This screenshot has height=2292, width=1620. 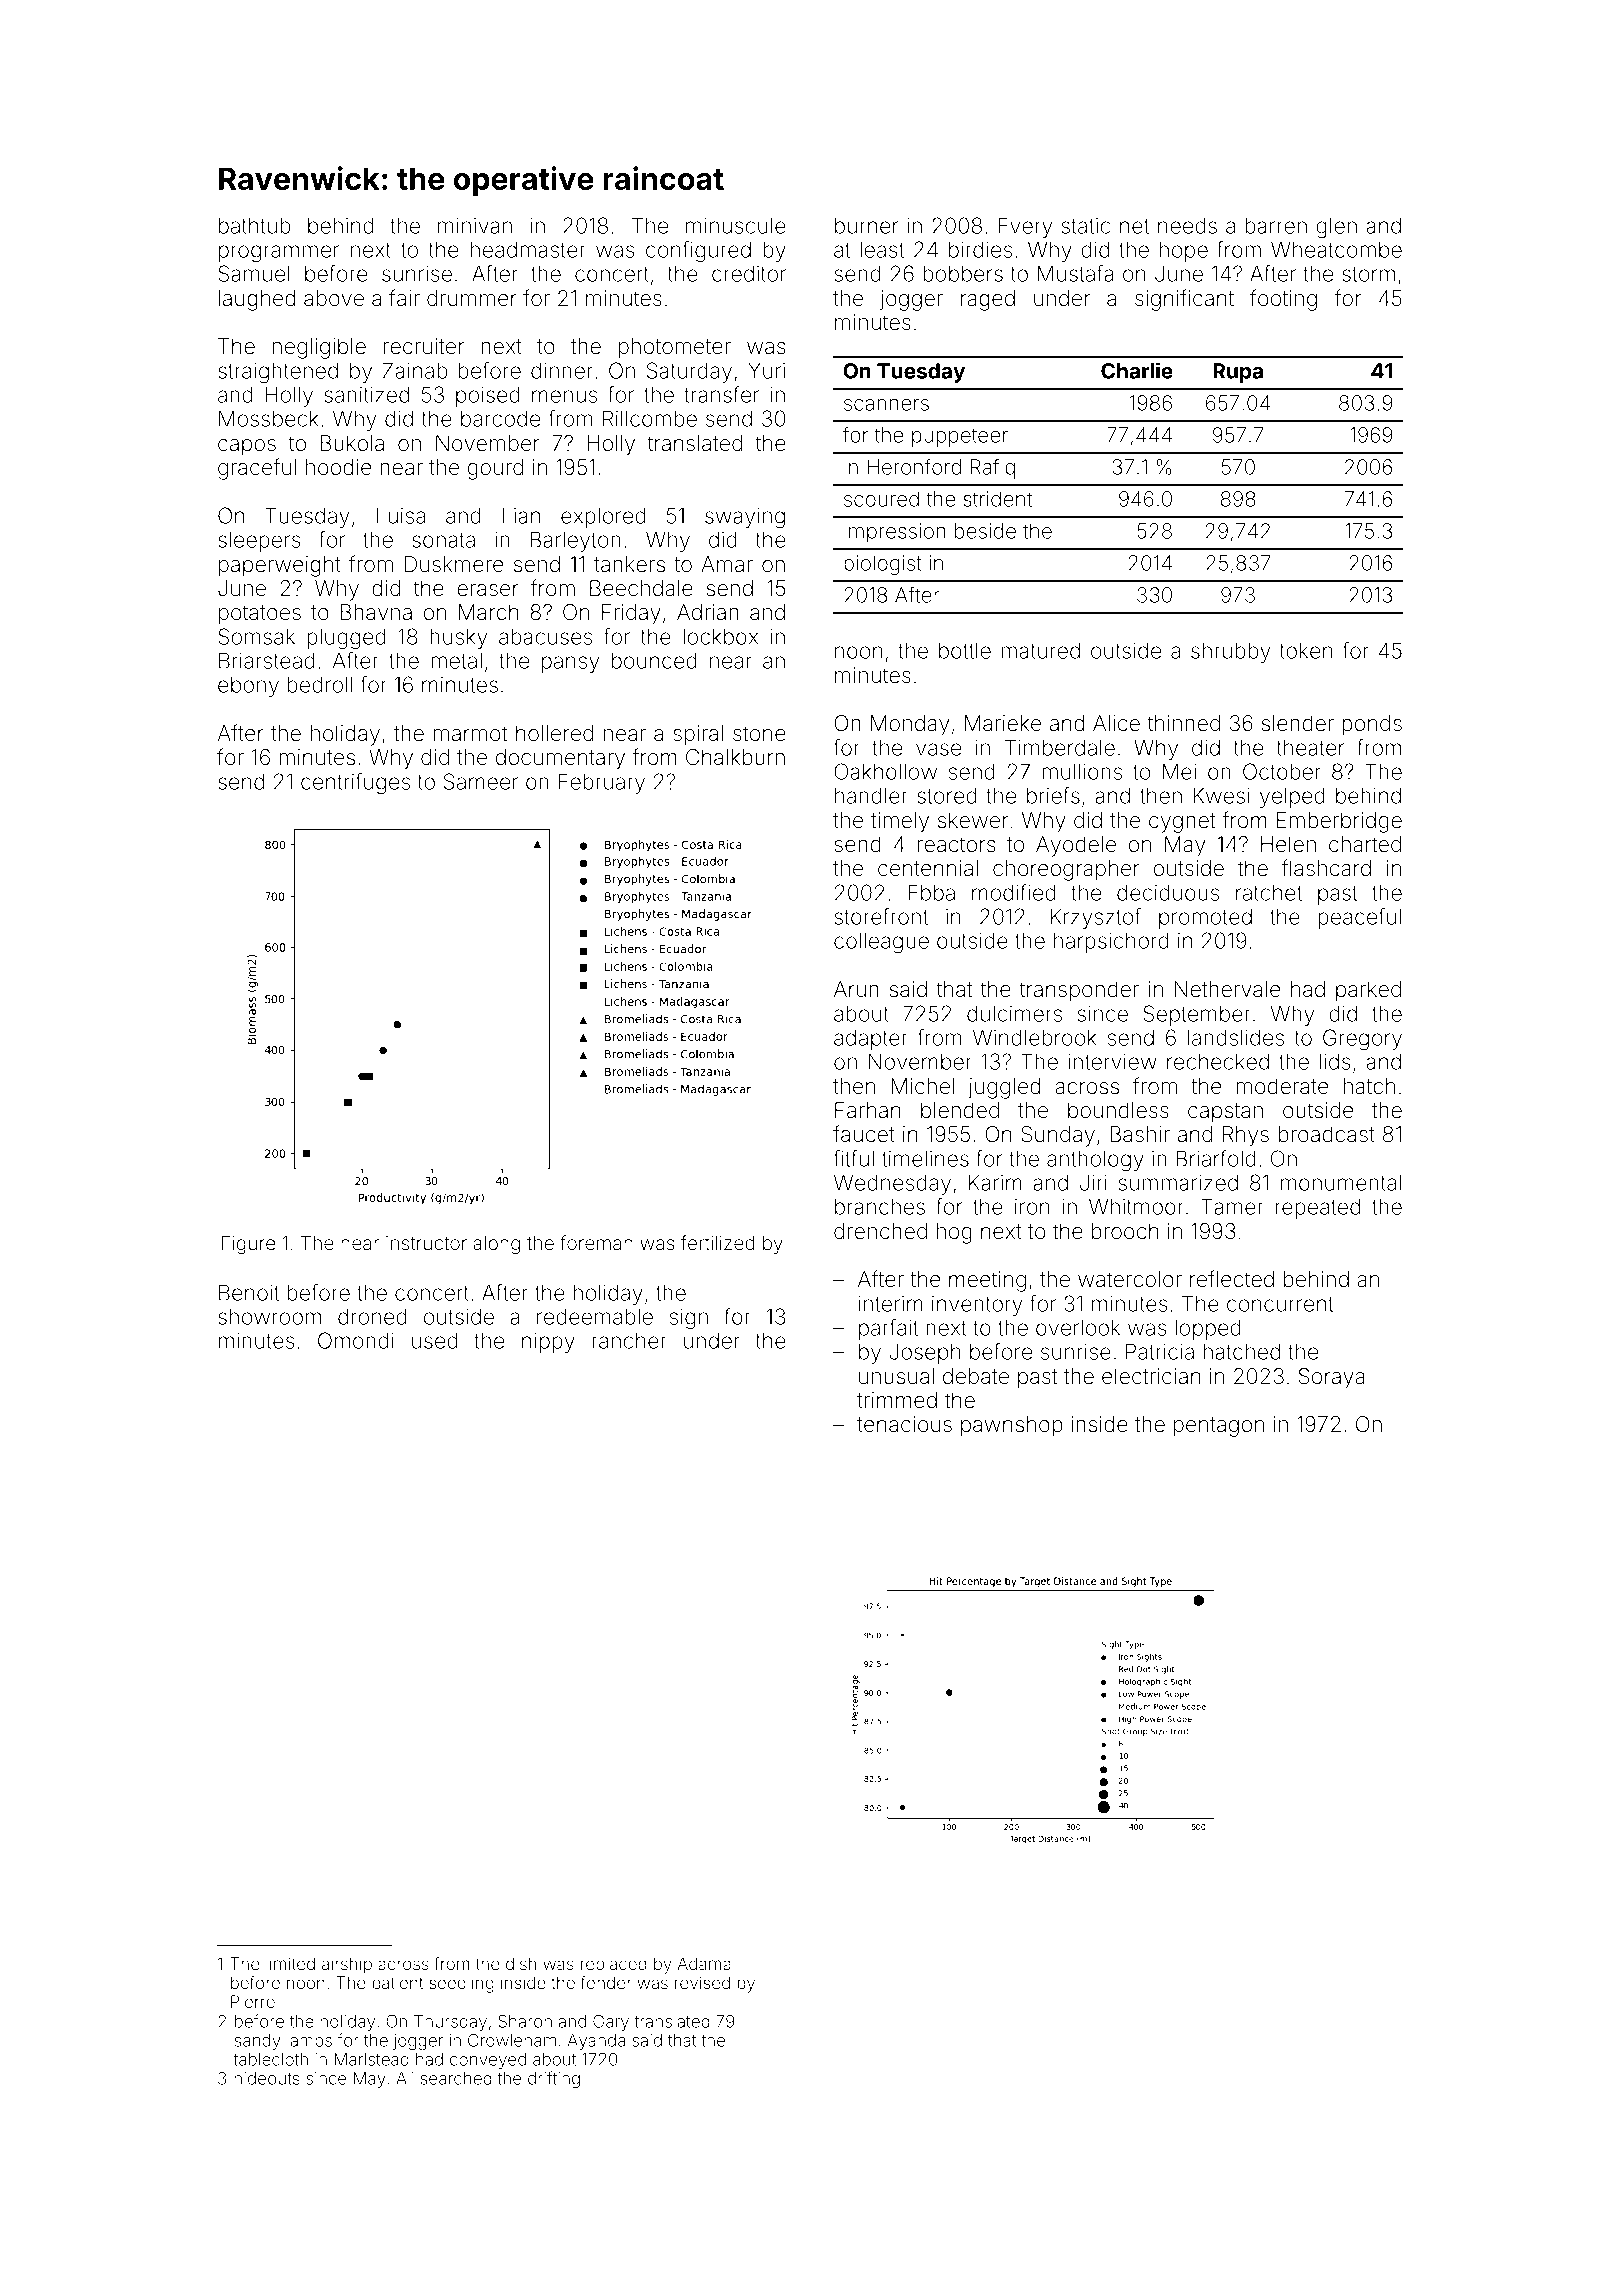 What do you see at coordinates (1318, 1208) in the screenshot?
I see `repeated` at bounding box center [1318, 1208].
